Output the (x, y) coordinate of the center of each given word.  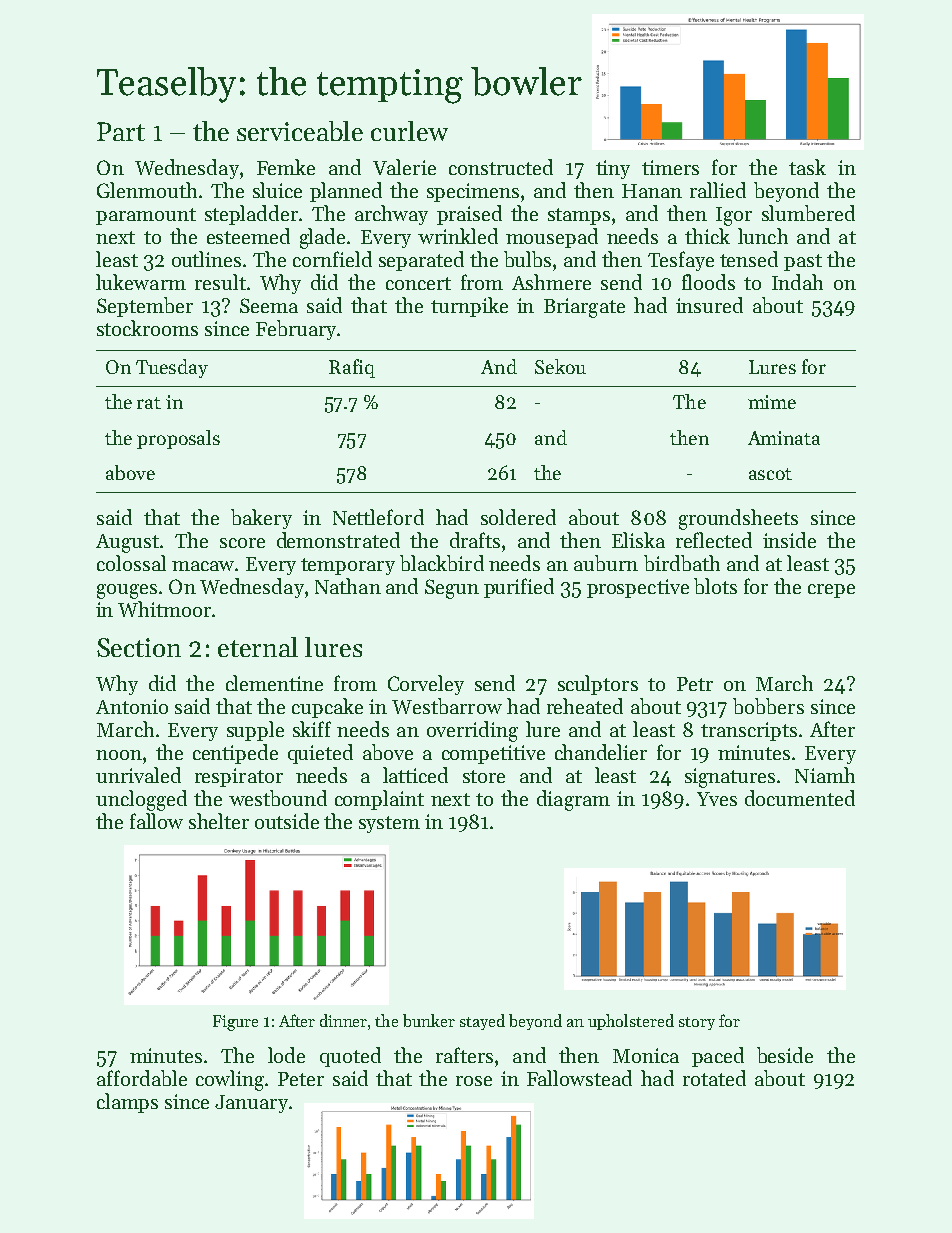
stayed (482, 1022)
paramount (146, 216)
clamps (127, 1103)
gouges (127, 591)
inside (789, 540)
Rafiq (352, 368)
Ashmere (551, 282)
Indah (797, 282)
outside (287, 821)
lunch (763, 236)
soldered (518, 517)
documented (800, 798)
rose (474, 1081)
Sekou (560, 366)
